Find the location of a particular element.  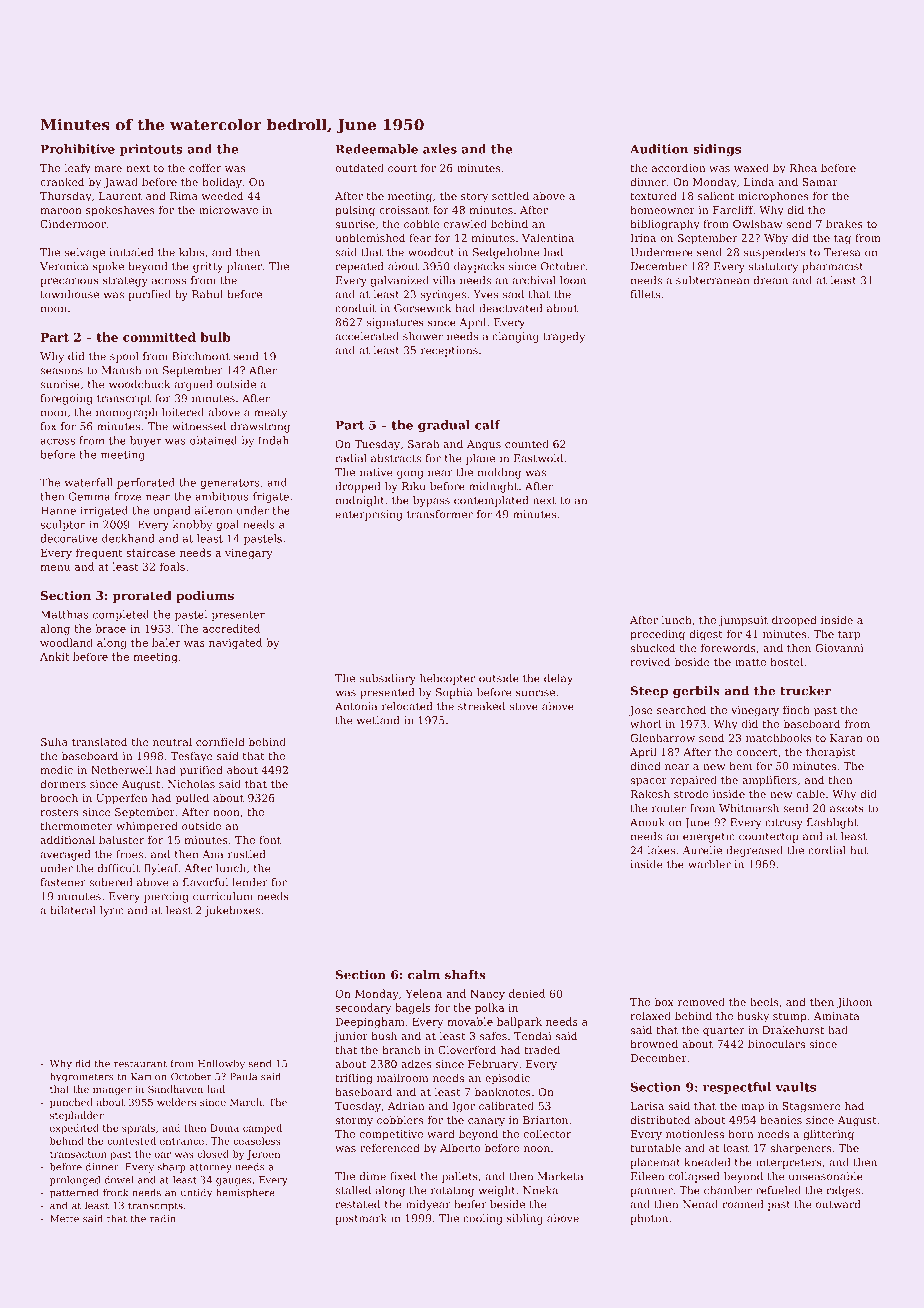

Ankit is located at coordinates (54, 656).
